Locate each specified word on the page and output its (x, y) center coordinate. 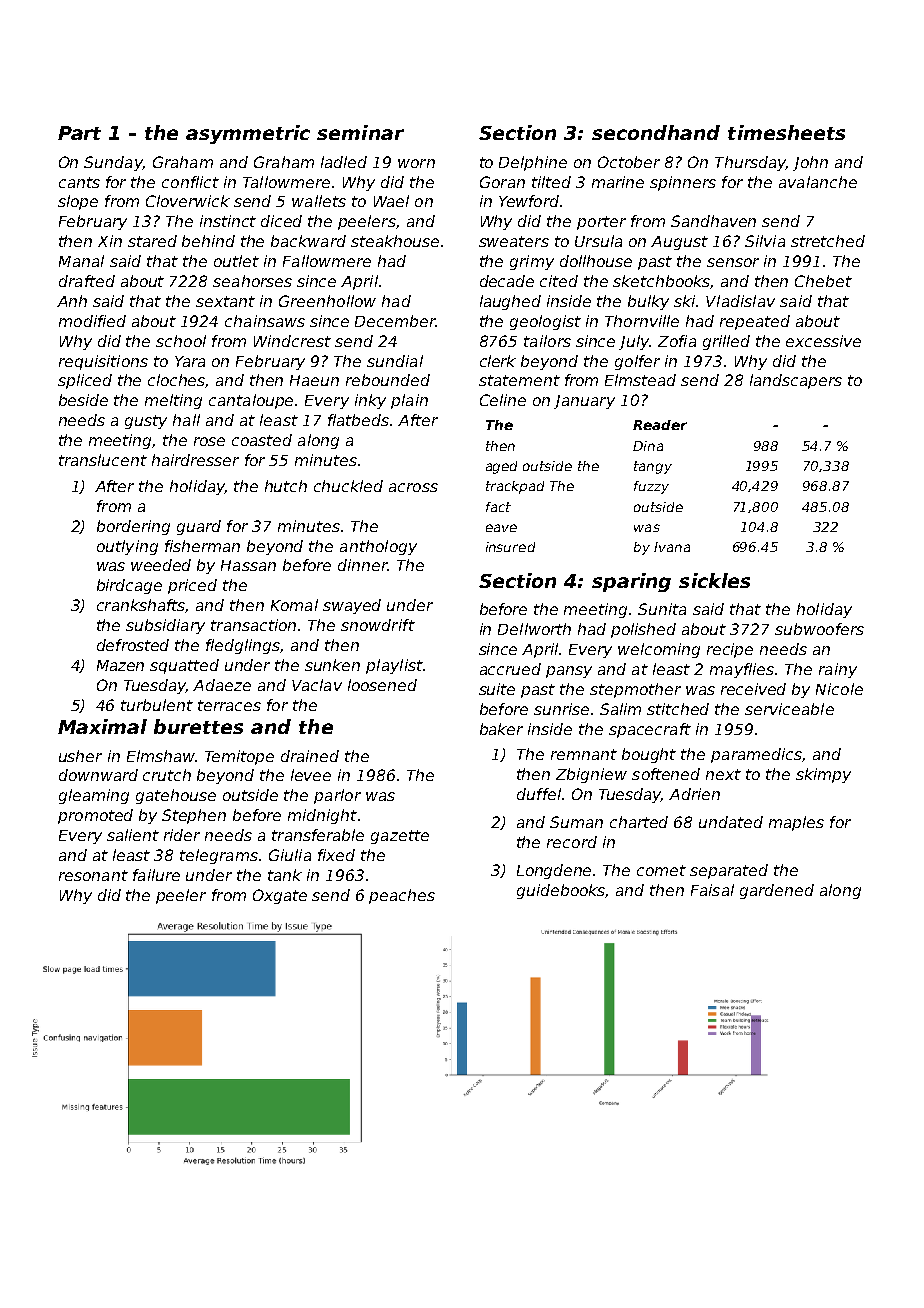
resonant (93, 875)
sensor (733, 262)
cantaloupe (251, 401)
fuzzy (651, 487)
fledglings (243, 646)
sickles (714, 580)
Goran (502, 182)
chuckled (348, 486)
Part (79, 133)
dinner (362, 565)
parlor (337, 796)
